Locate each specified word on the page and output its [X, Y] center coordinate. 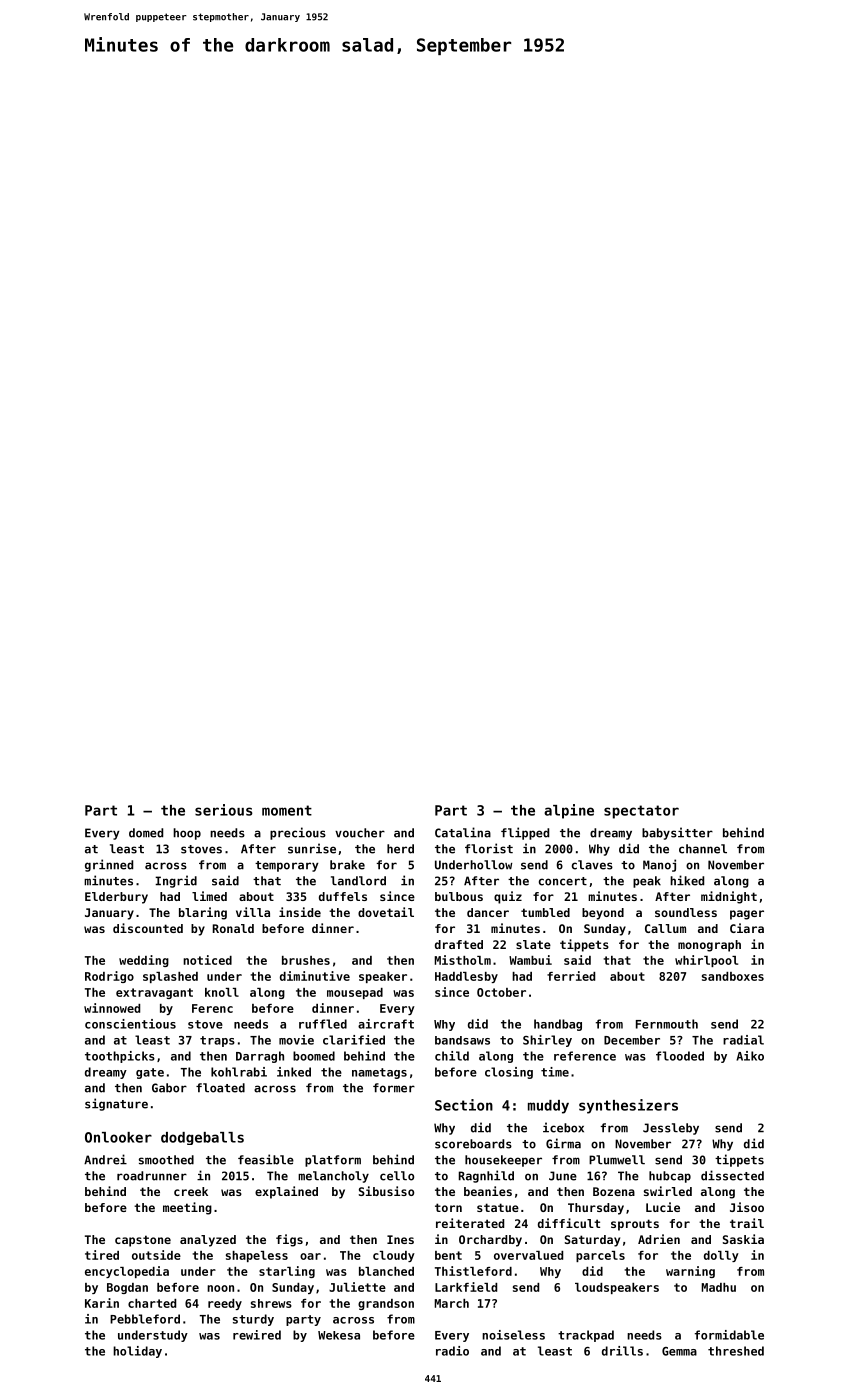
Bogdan [127, 1288]
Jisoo [747, 1207]
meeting [187, 1208]
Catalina [463, 832]
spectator [641, 812]
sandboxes [733, 976]
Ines [400, 1239]
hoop [187, 834]
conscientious [130, 1024]
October [501, 992]
